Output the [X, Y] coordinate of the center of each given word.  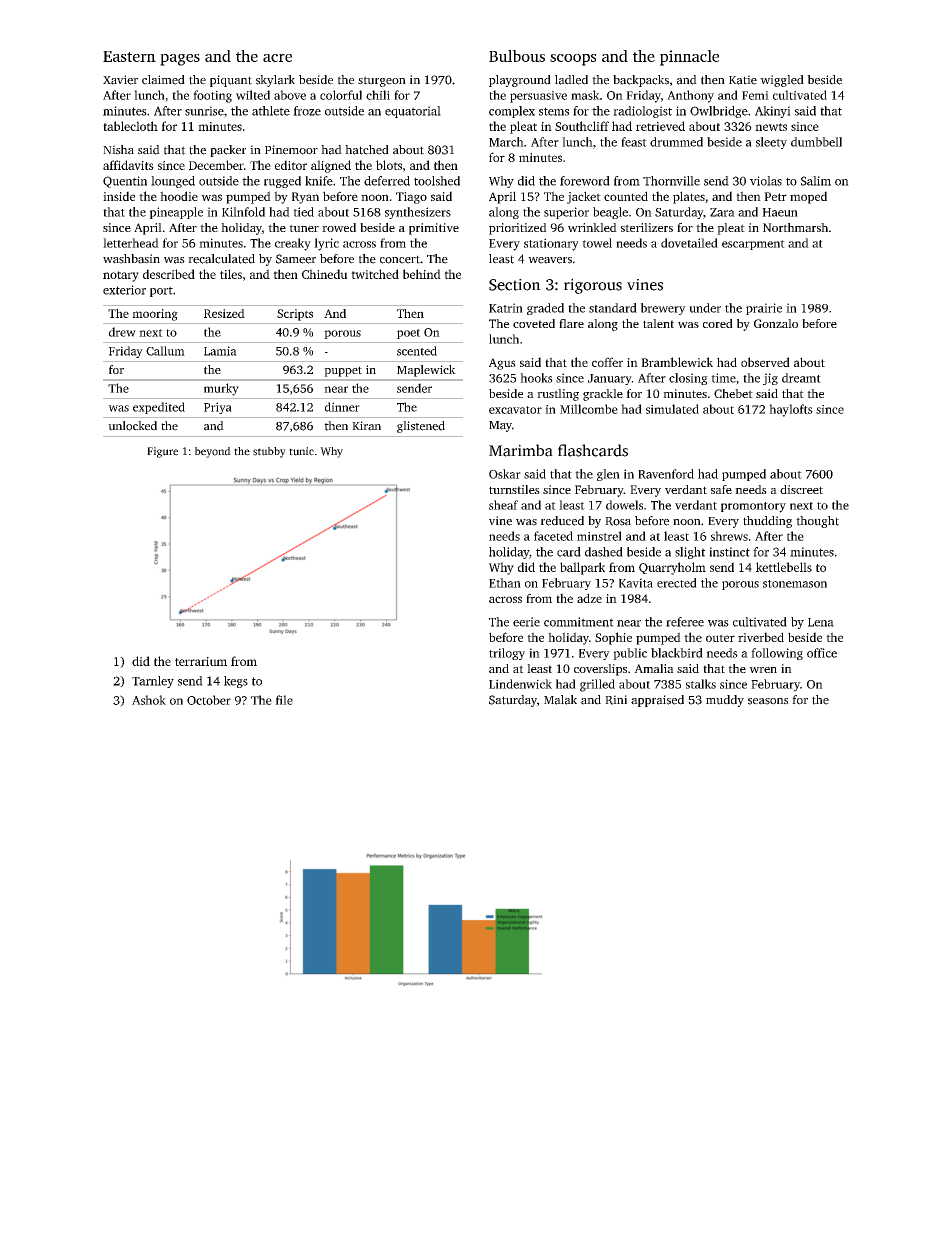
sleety [771, 143]
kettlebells [784, 567]
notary [121, 276]
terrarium [201, 661]
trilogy [507, 654]
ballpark [582, 568]
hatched [367, 150]
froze [307, 111]
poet [408, 334]
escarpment [753, 245]
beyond [213, 452]
